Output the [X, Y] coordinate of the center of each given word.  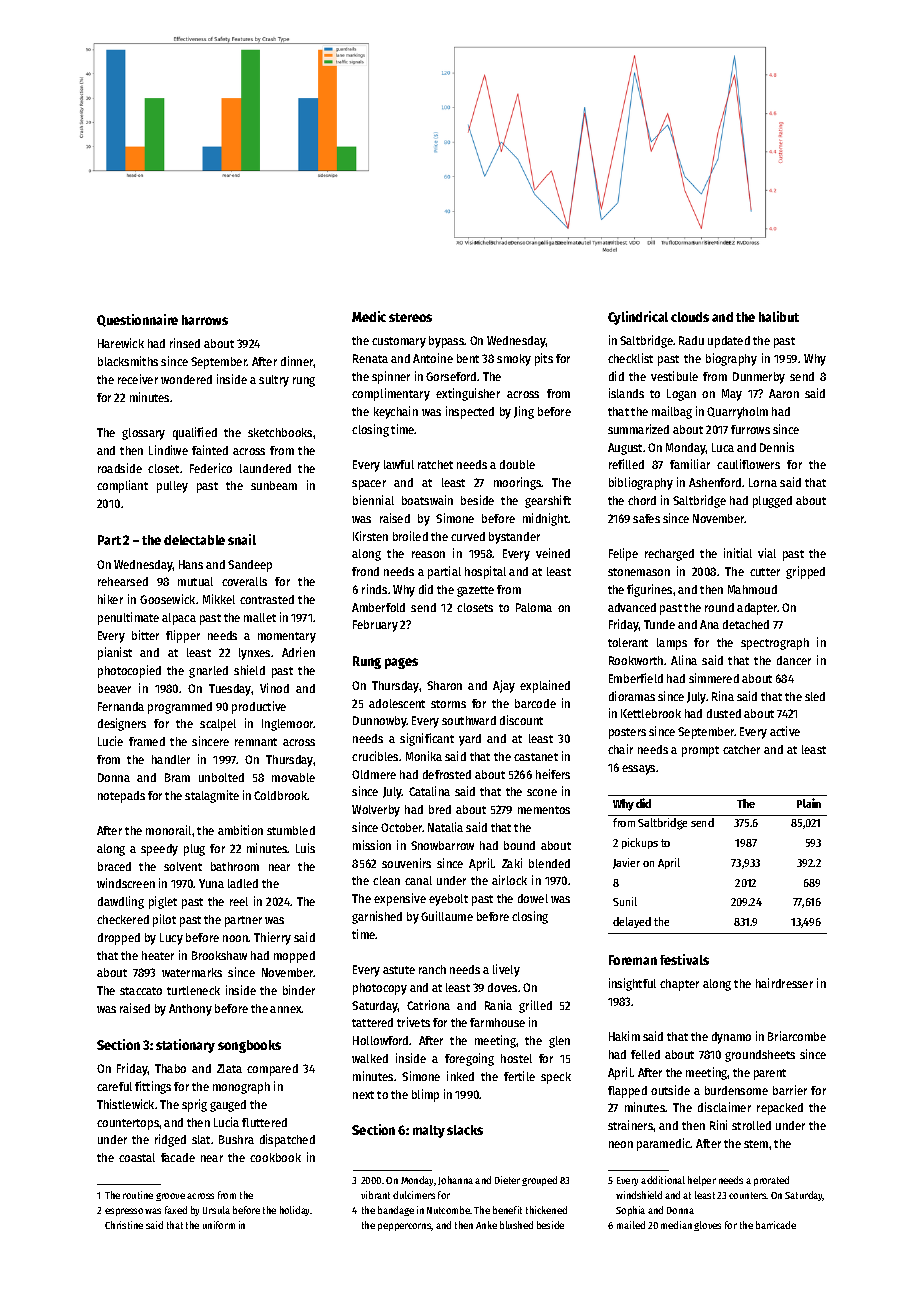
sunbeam [274, 485]
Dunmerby [759, 378]
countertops [128, 1124]
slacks [465, 1130]
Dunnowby [380, 722]
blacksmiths [128, 361]
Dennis [777, 447]
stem [756, 1144]
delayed [632, 922]
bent [468, 358]
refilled [626, 464]
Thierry [272, 938]
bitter [145, 635]
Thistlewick [125, 1104]
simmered [714, 678]
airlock [509, 880]
